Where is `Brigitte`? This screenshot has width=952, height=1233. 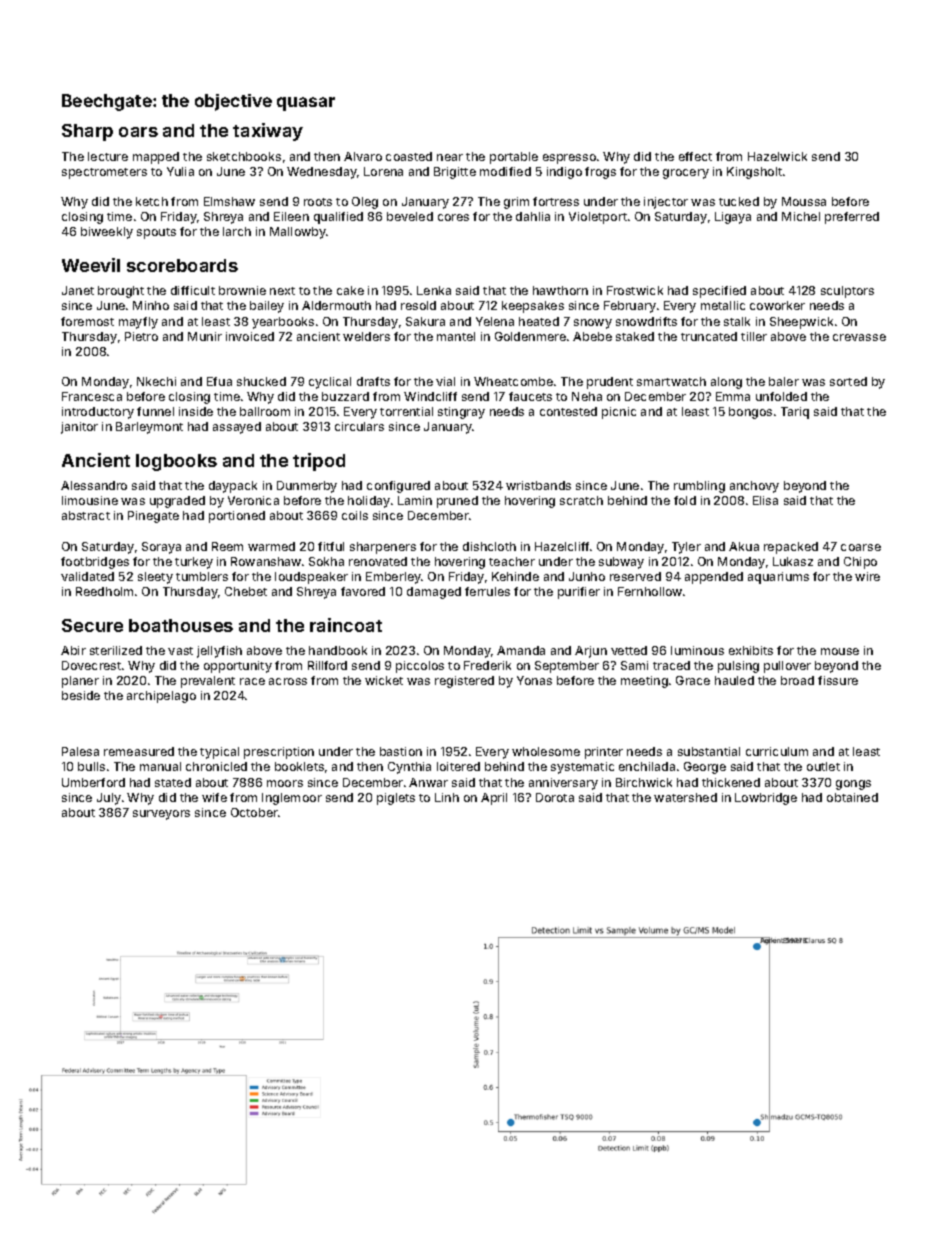 Brigitte is located at coordinates (455, 173).
